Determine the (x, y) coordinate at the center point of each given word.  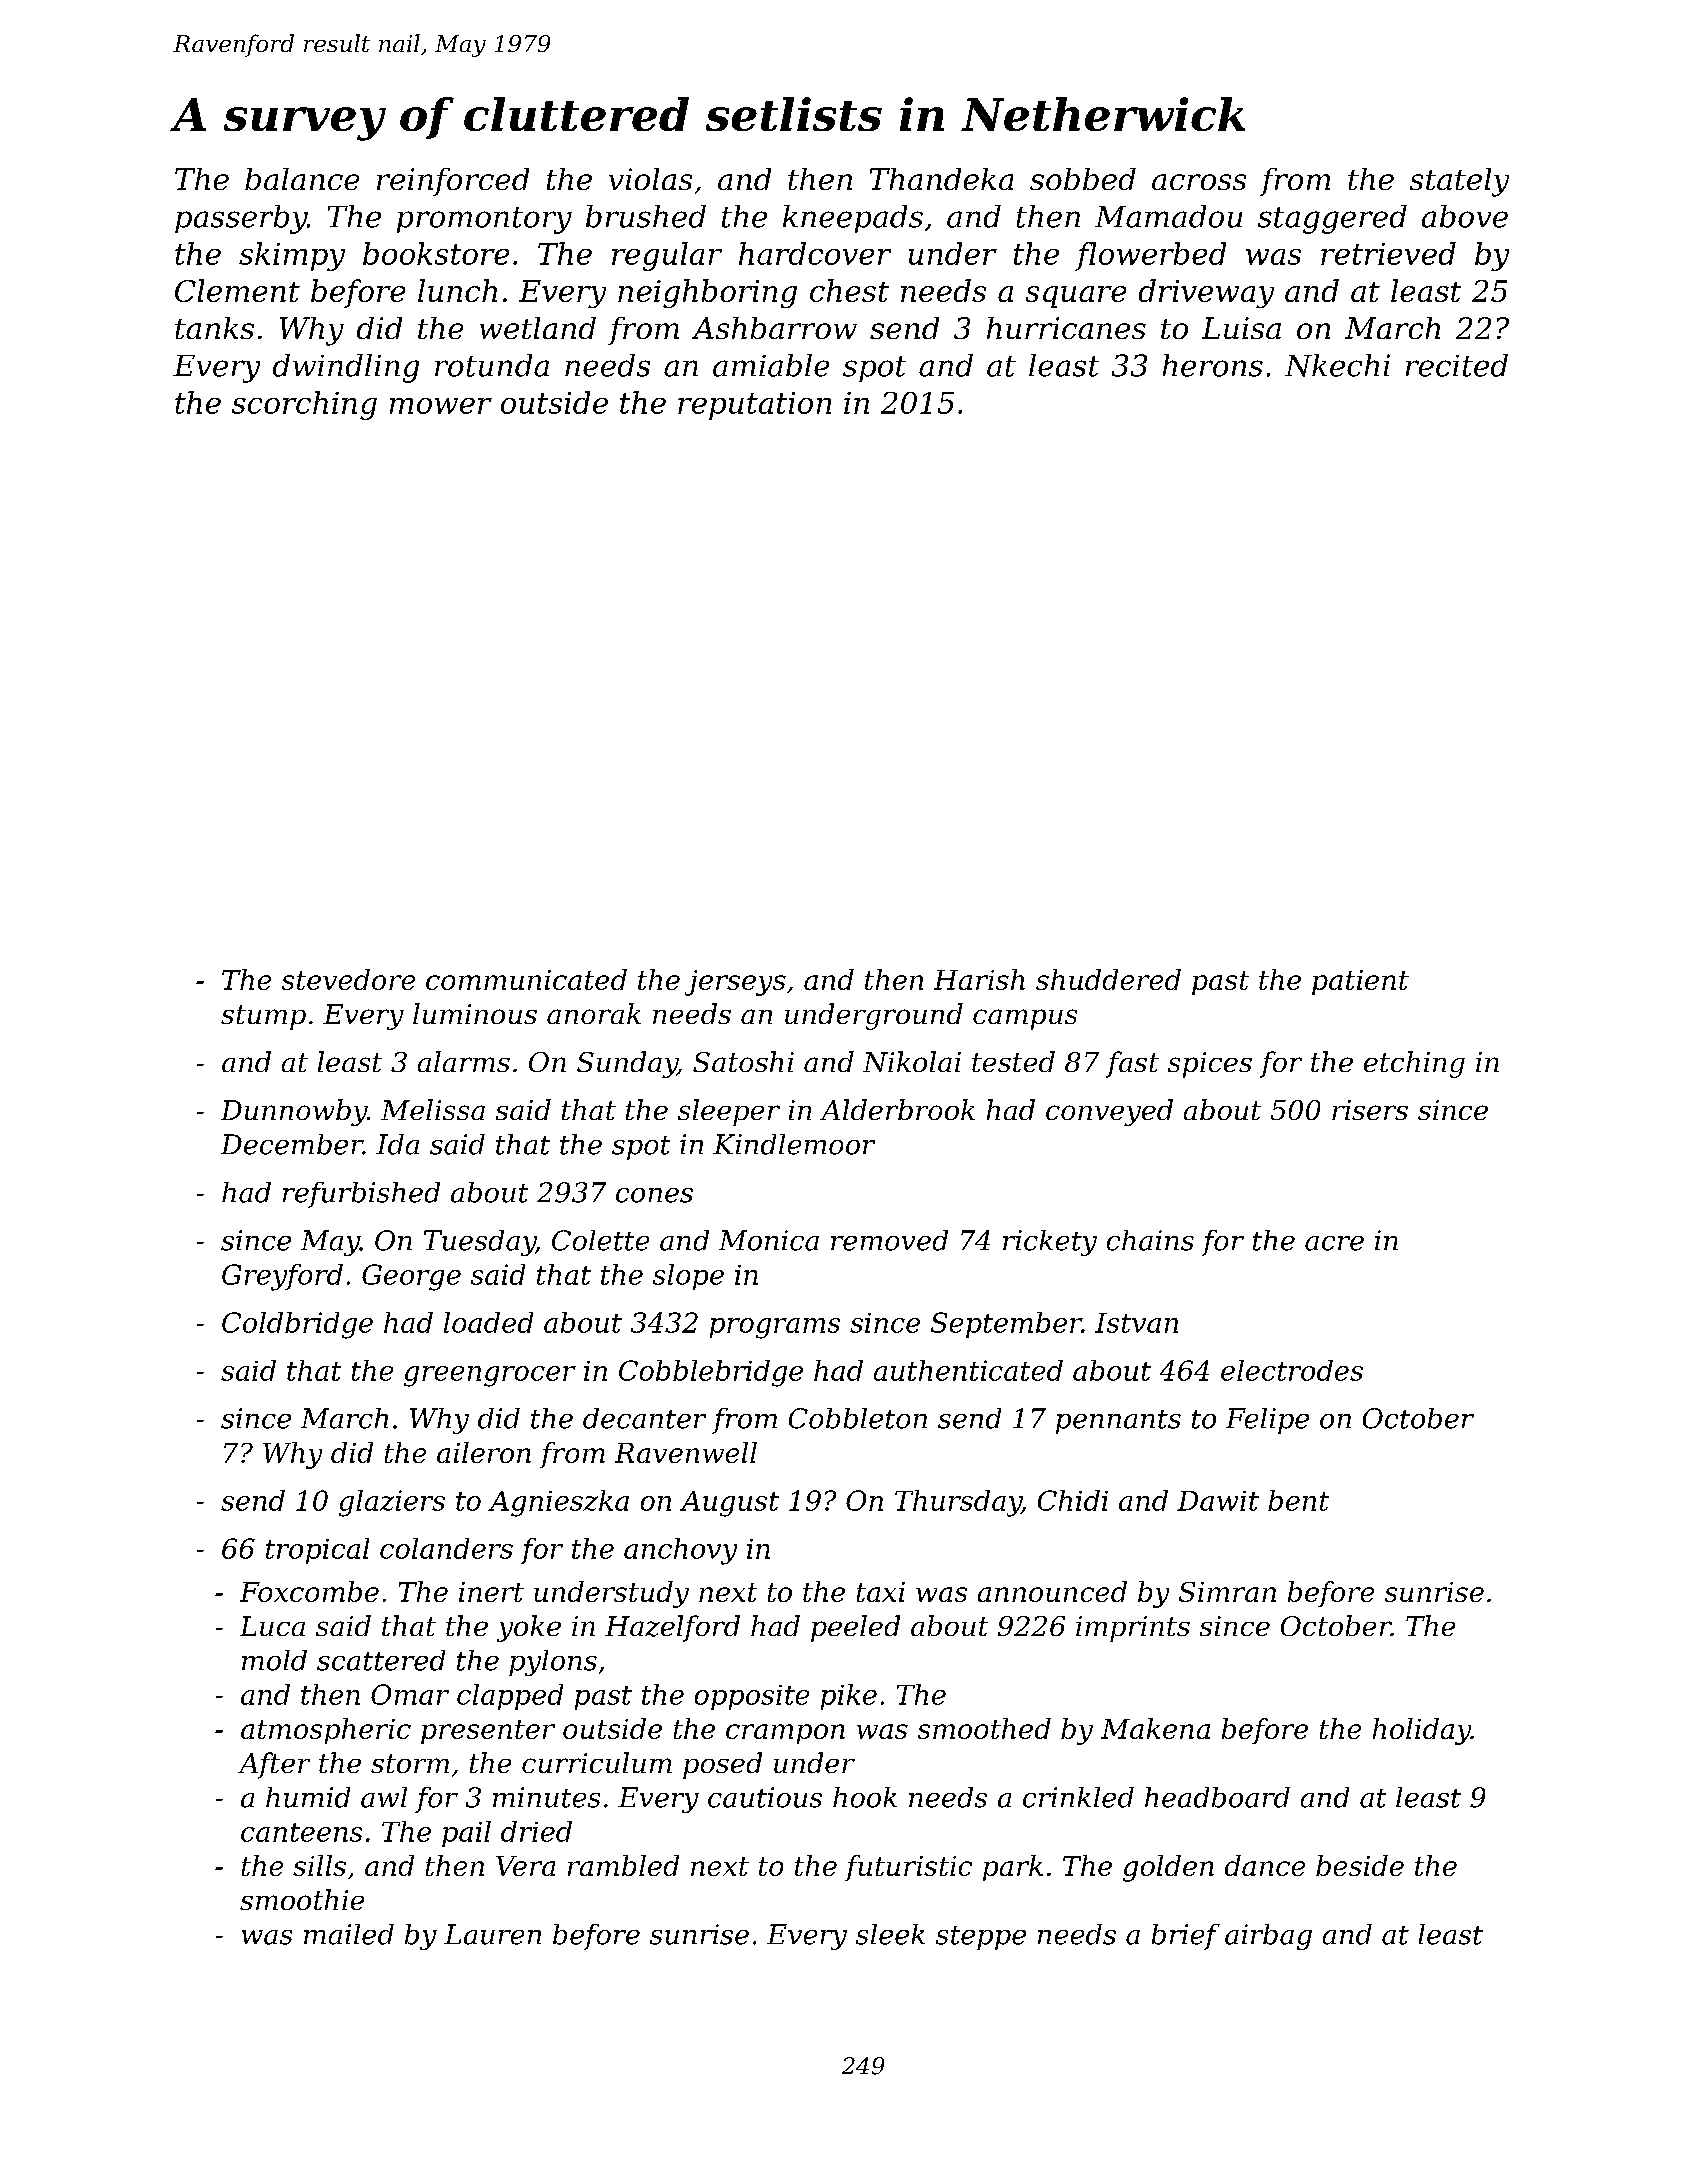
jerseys (735, 983)
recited (1457, 365)
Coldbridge (297, 1325)
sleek (890, 1934)
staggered (1332, 219)
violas (650, 179)
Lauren (492, 1934)
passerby (241, 219)
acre (1334, 1243)
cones (654, 1195)
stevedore (348, 979)
